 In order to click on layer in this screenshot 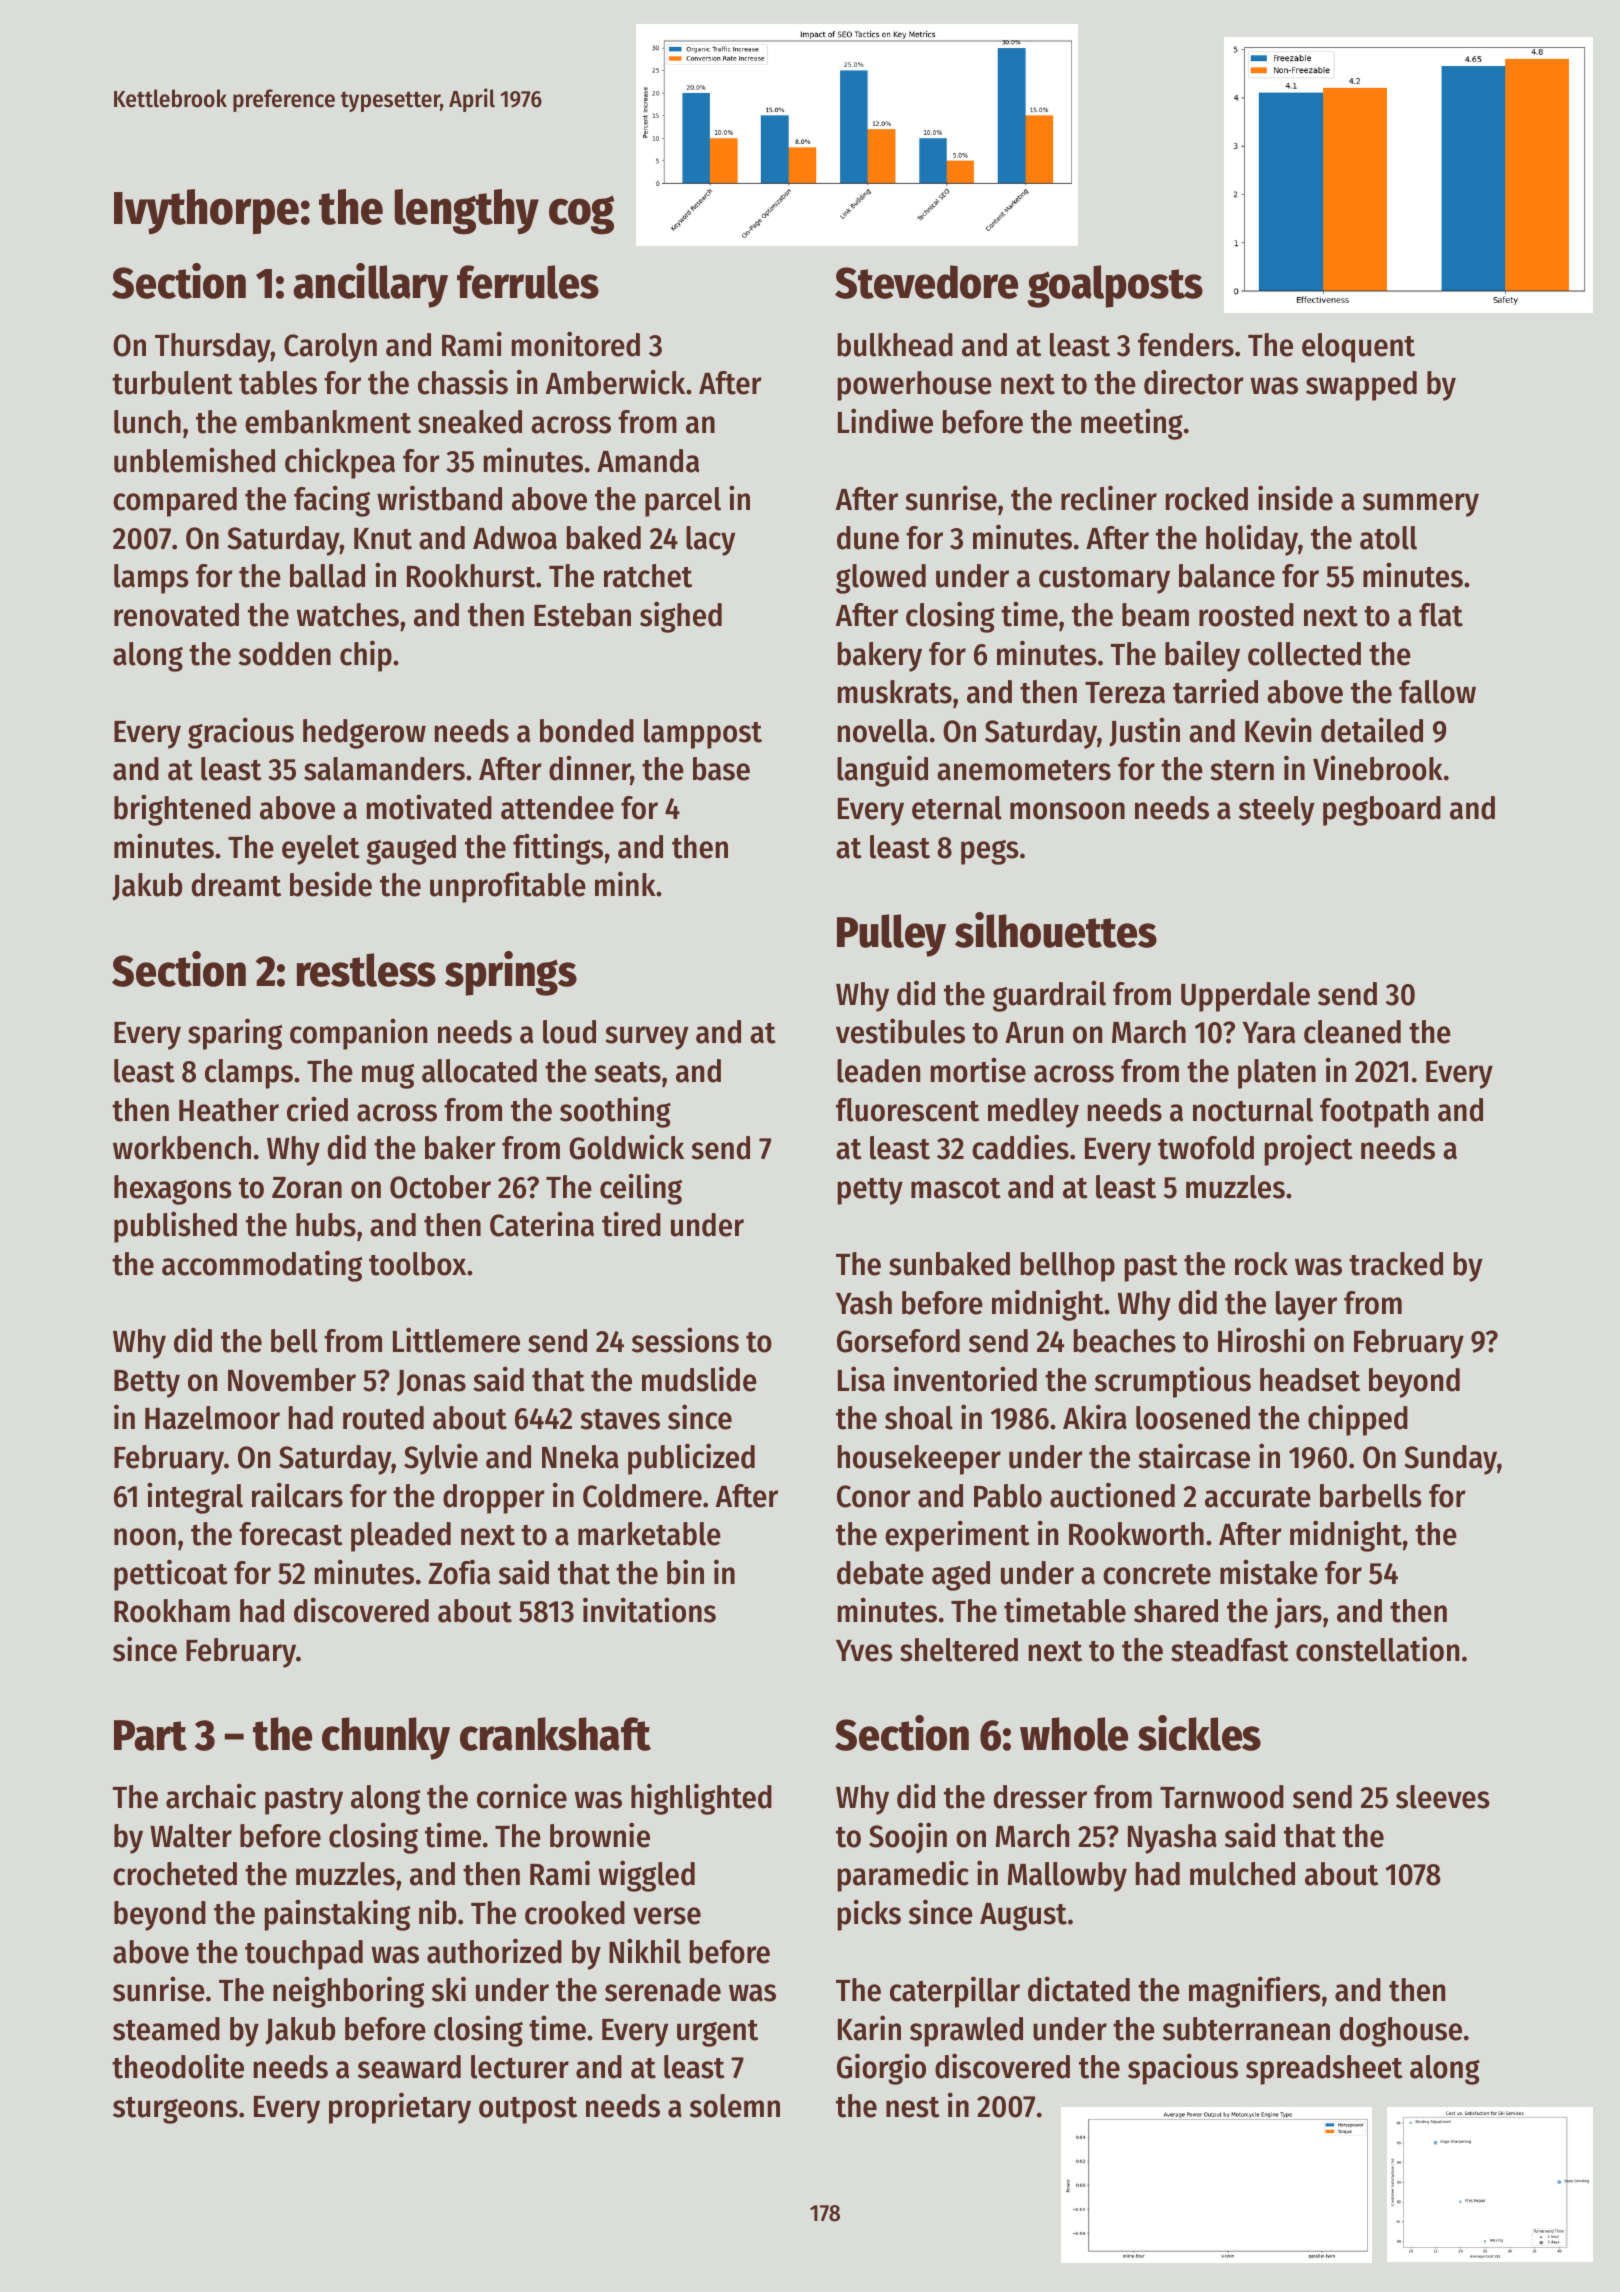, I will do `click(1306, 1306)`.
